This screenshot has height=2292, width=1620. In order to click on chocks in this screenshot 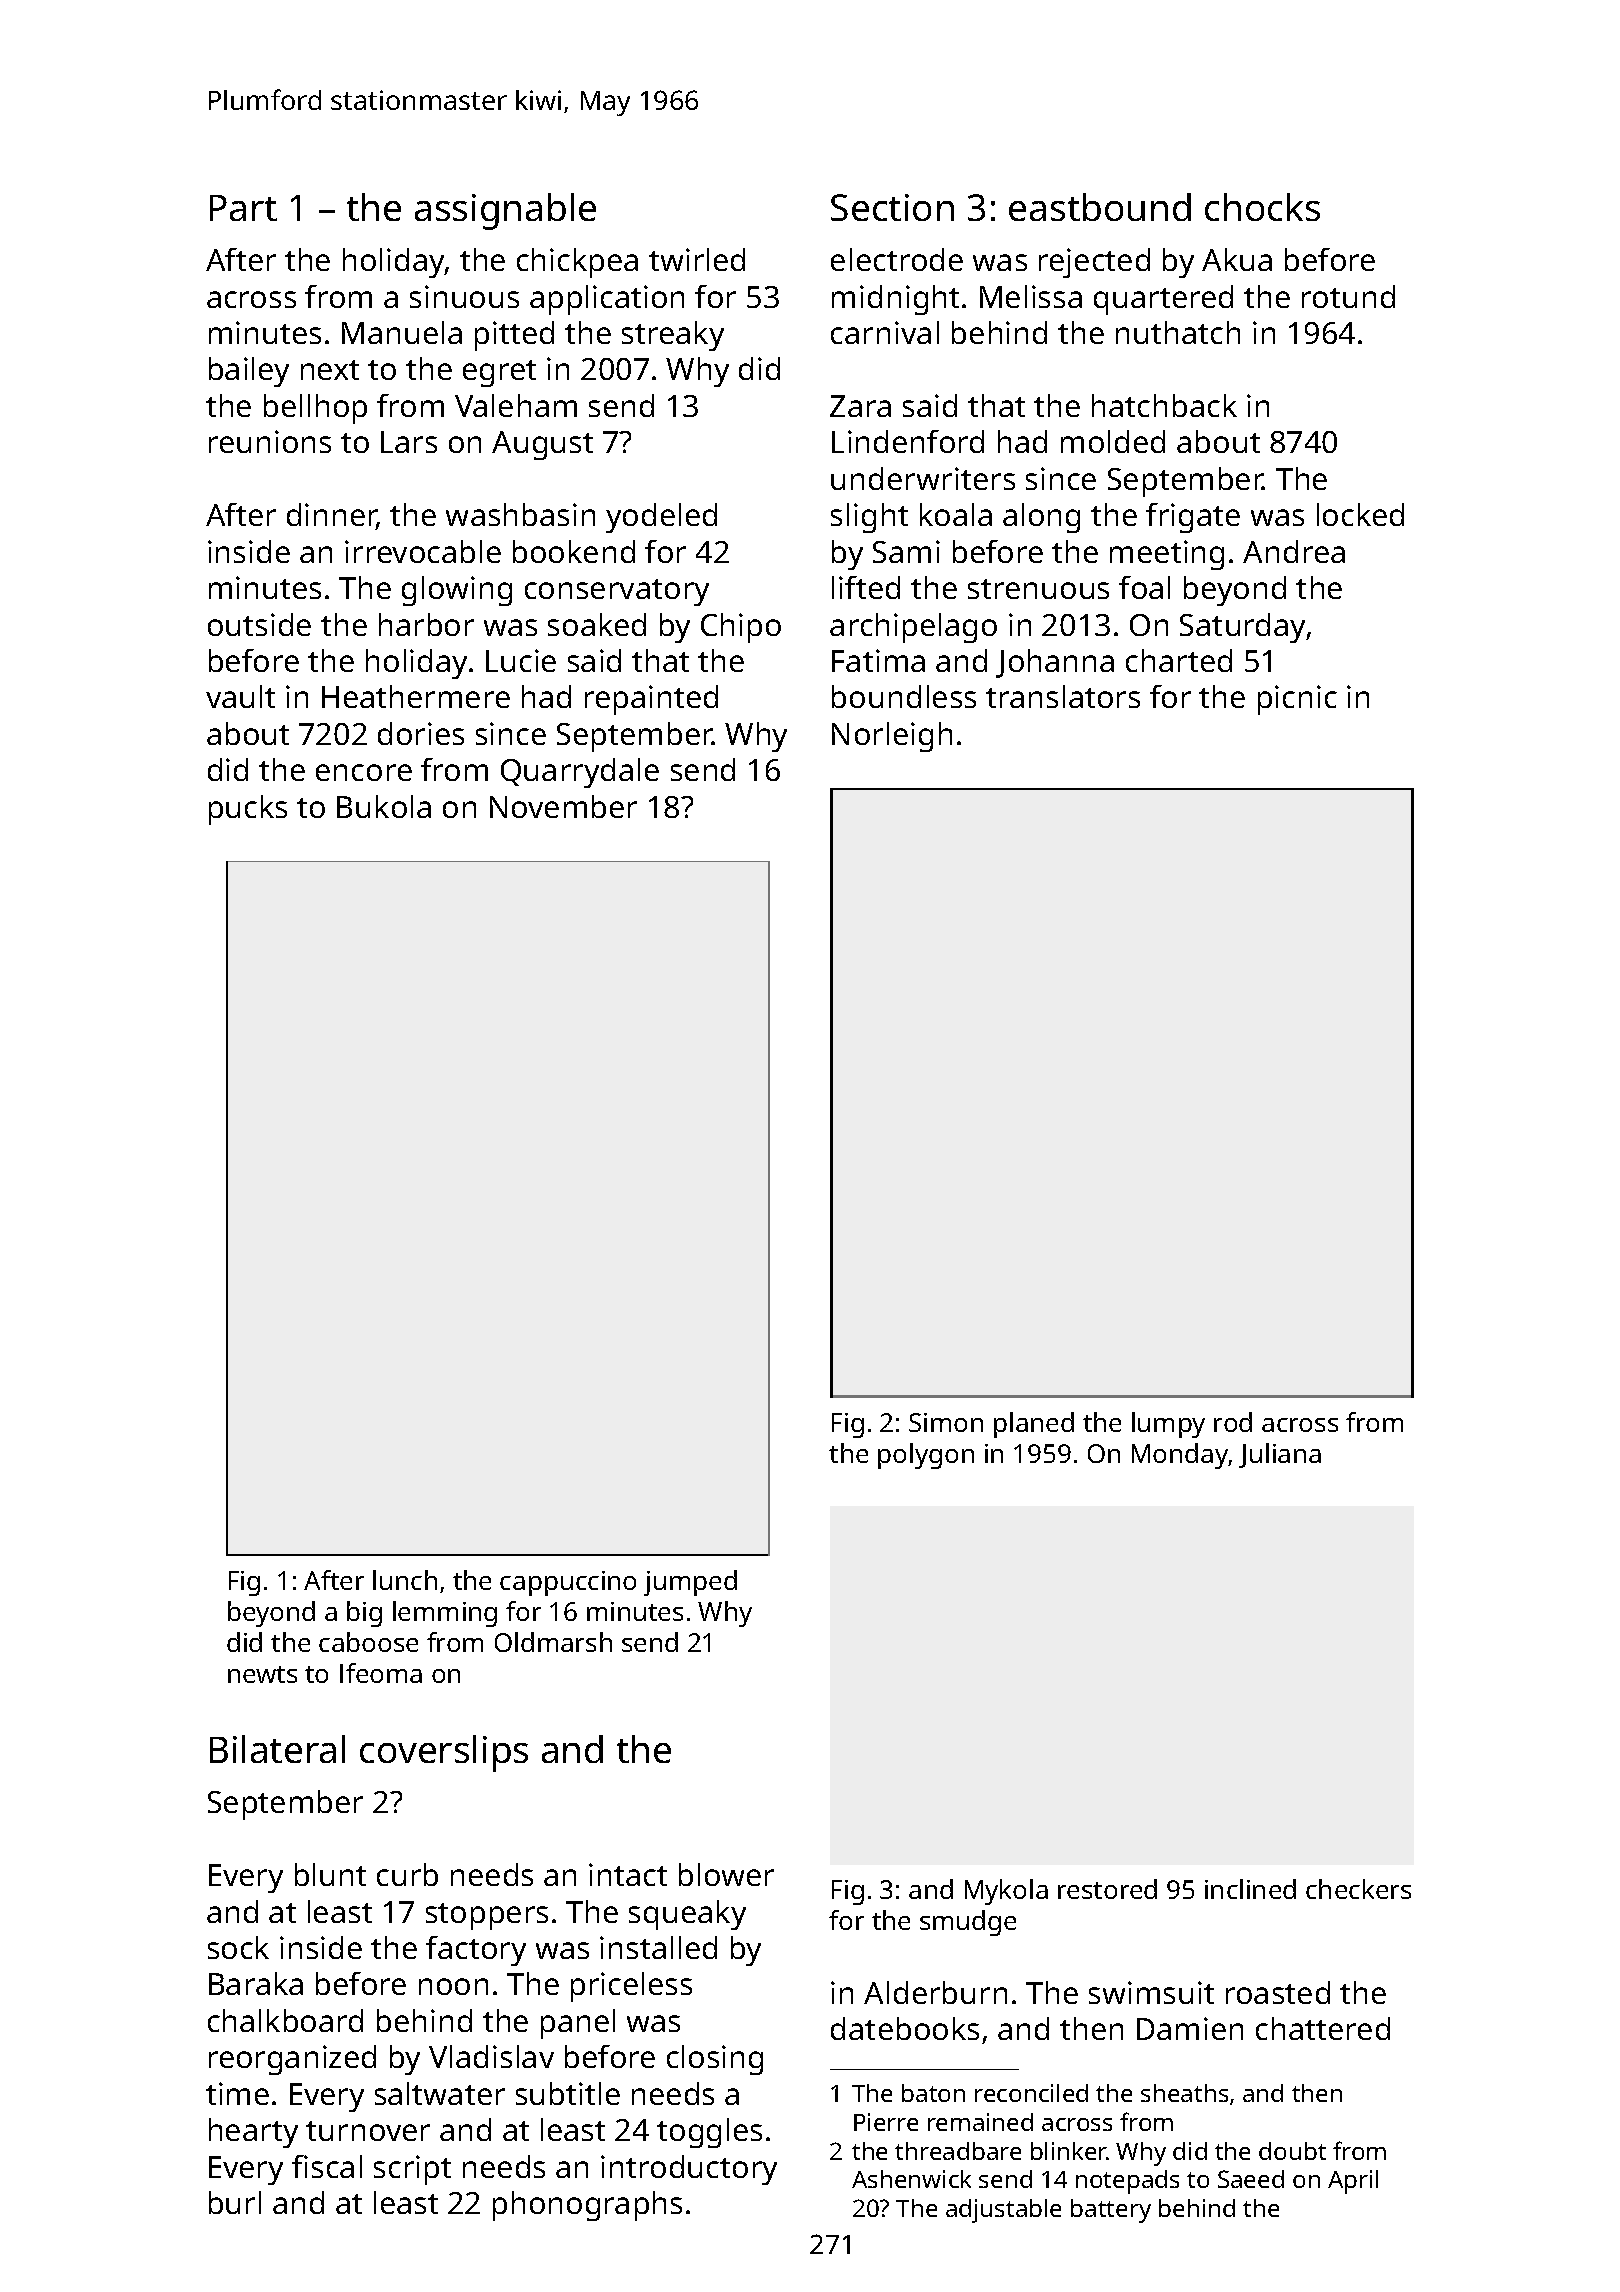, I will do `click(1262, 207)`.
